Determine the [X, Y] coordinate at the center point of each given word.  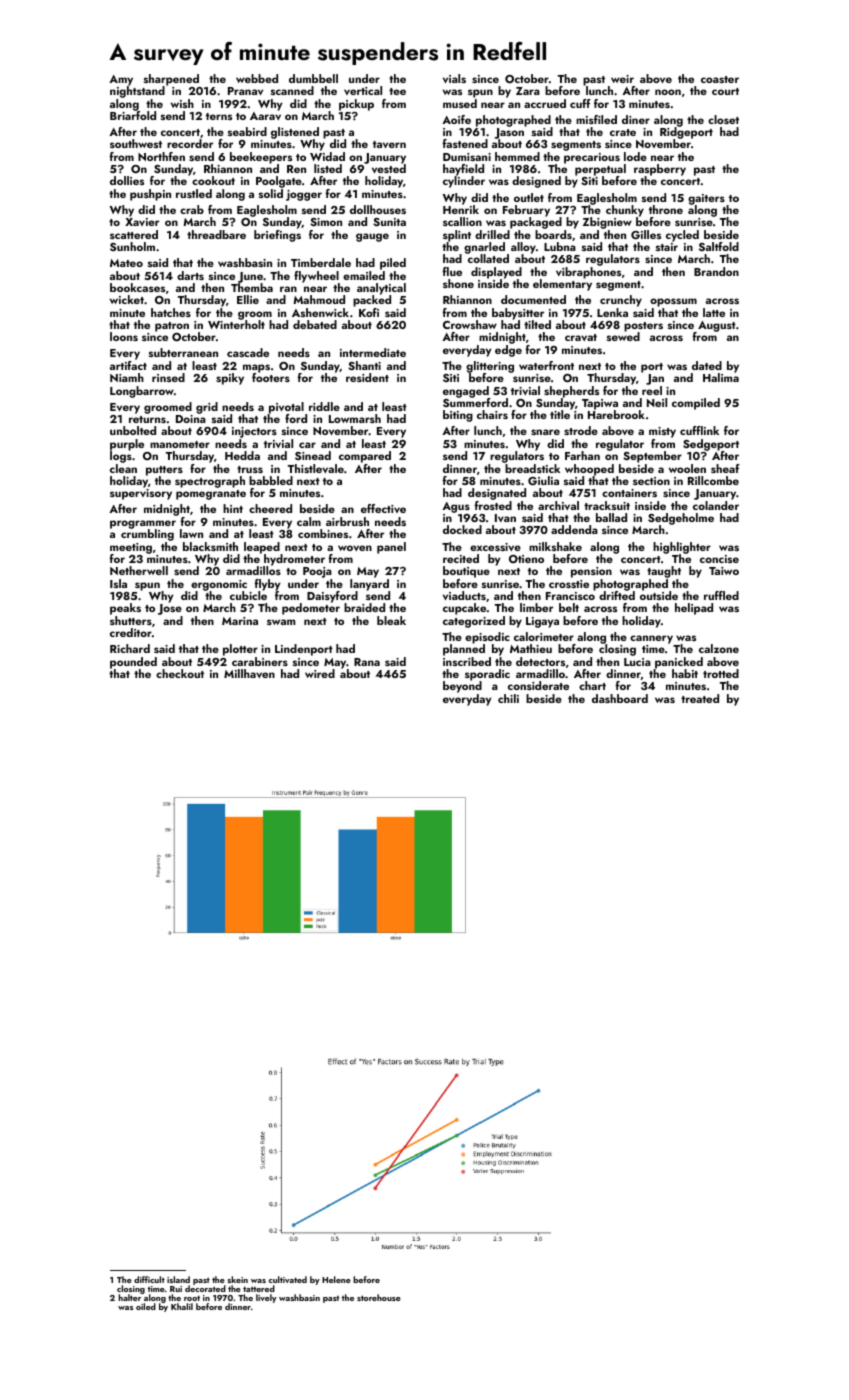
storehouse [379, 1297]
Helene [336, 1279]
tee [397, 91]
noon [668, 92]
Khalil [182, 1306]
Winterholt [236, 324]
